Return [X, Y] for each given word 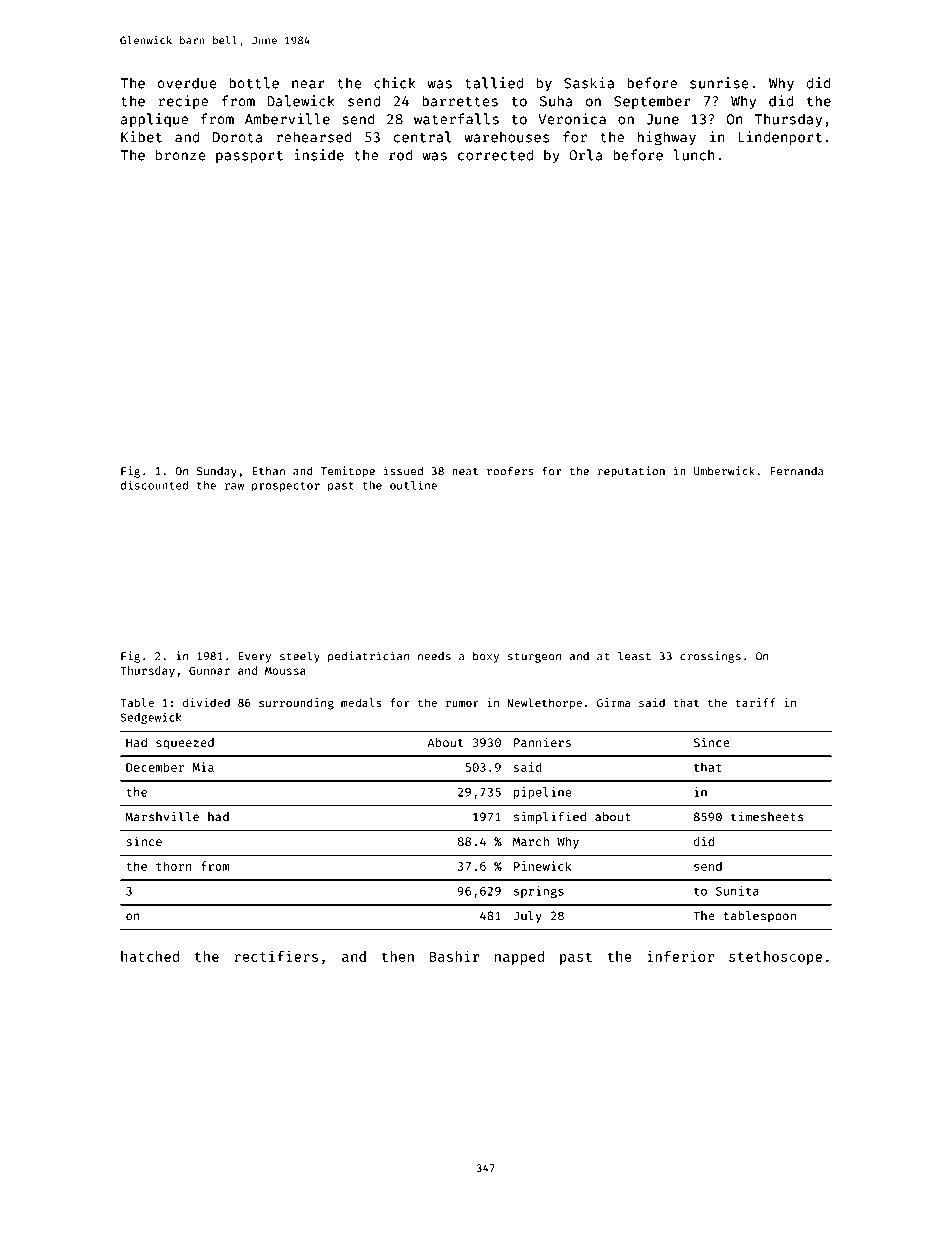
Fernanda [796, 471]
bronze [181, 155]
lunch [694, 155]
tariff [756, 702]
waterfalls [456, 119]
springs [539, 892]
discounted [154, 485]
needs [434, 656]
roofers [510, 471]
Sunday [216, 472]
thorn [174, 866]
